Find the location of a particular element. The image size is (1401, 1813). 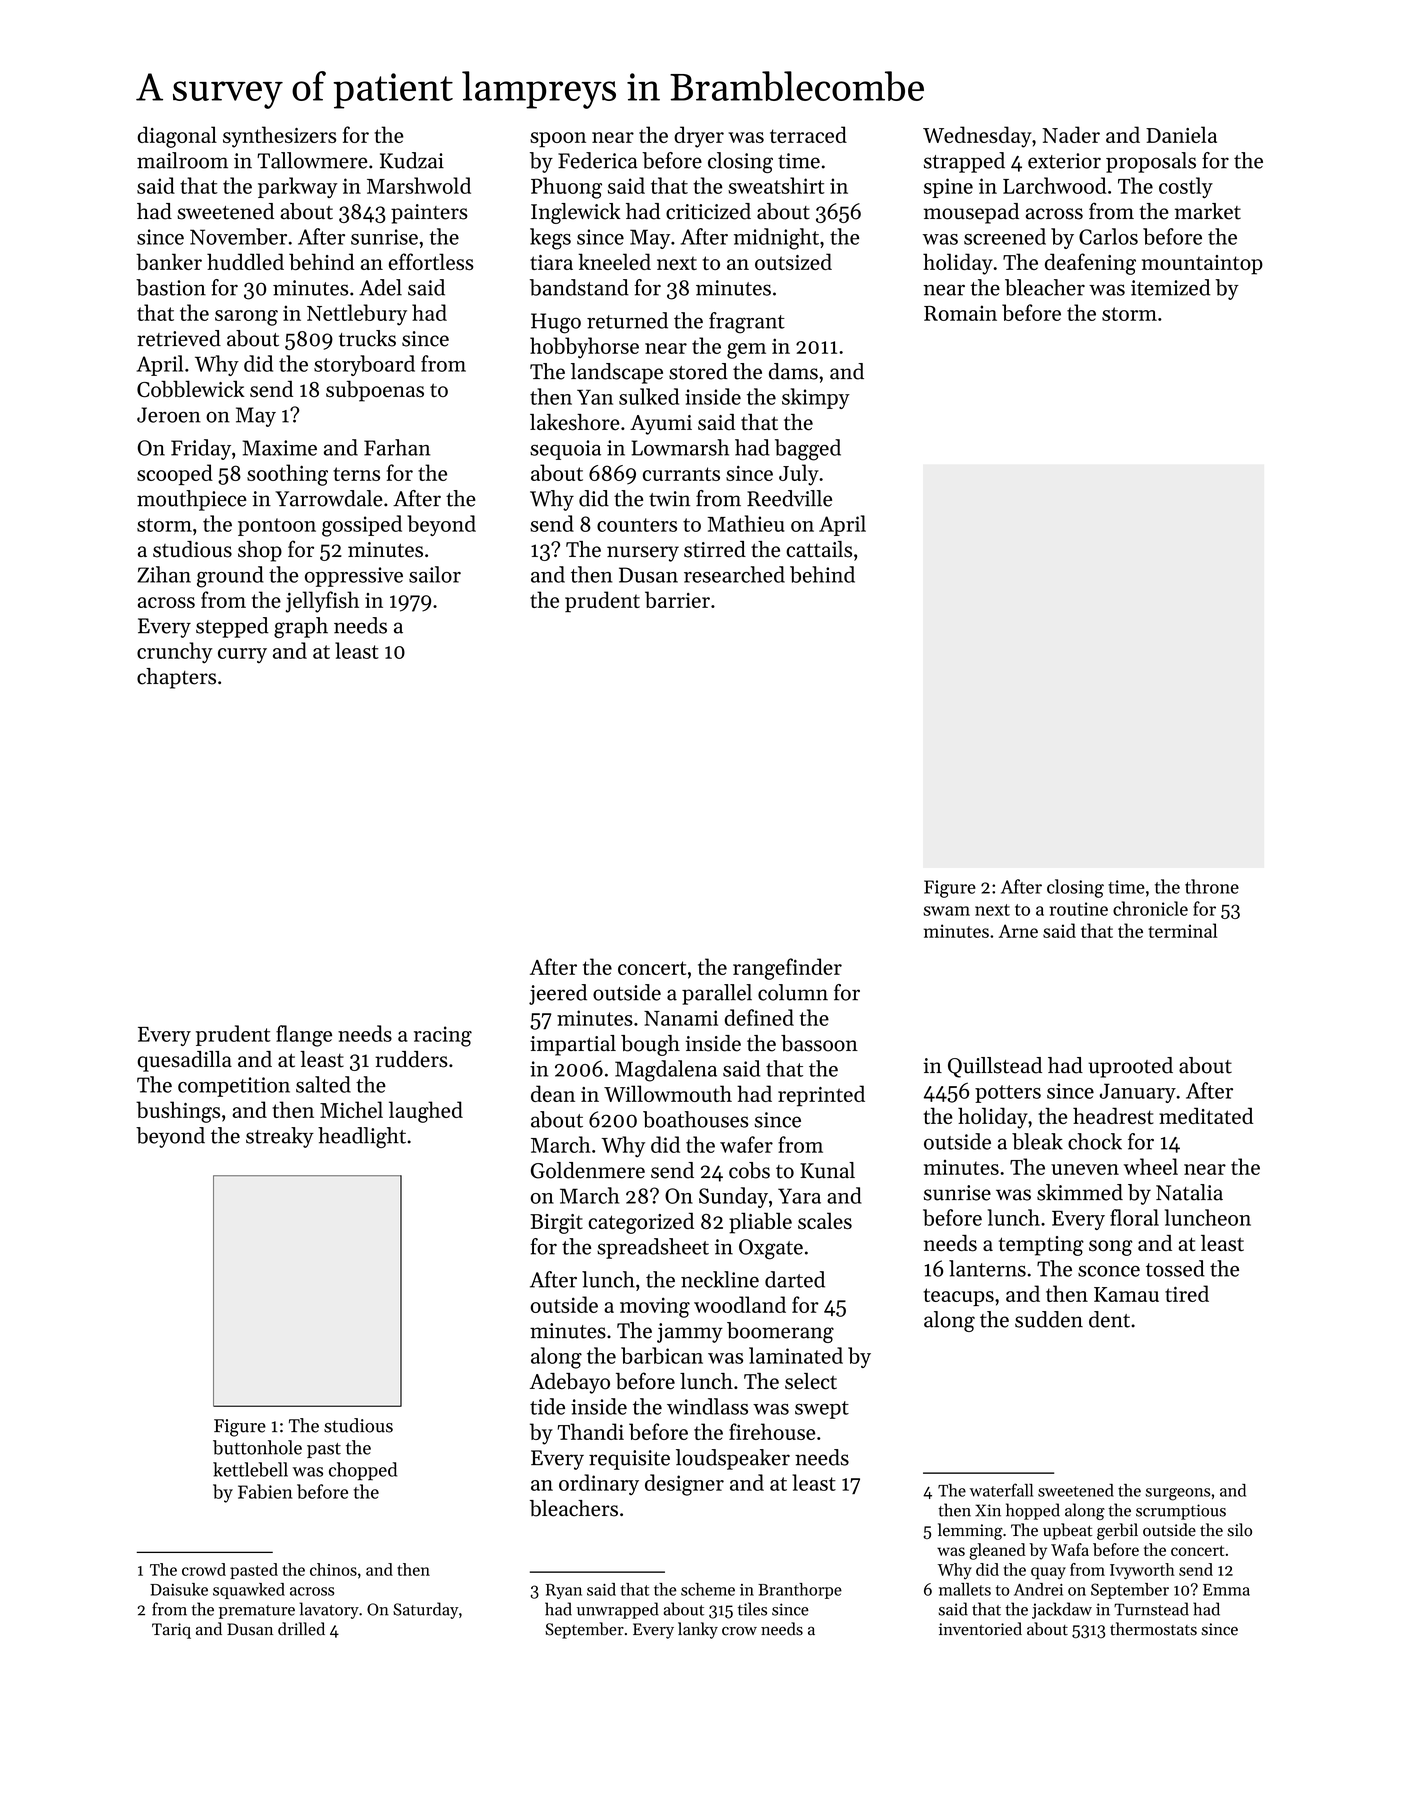

cattails is located at coordinates (819, 549).
